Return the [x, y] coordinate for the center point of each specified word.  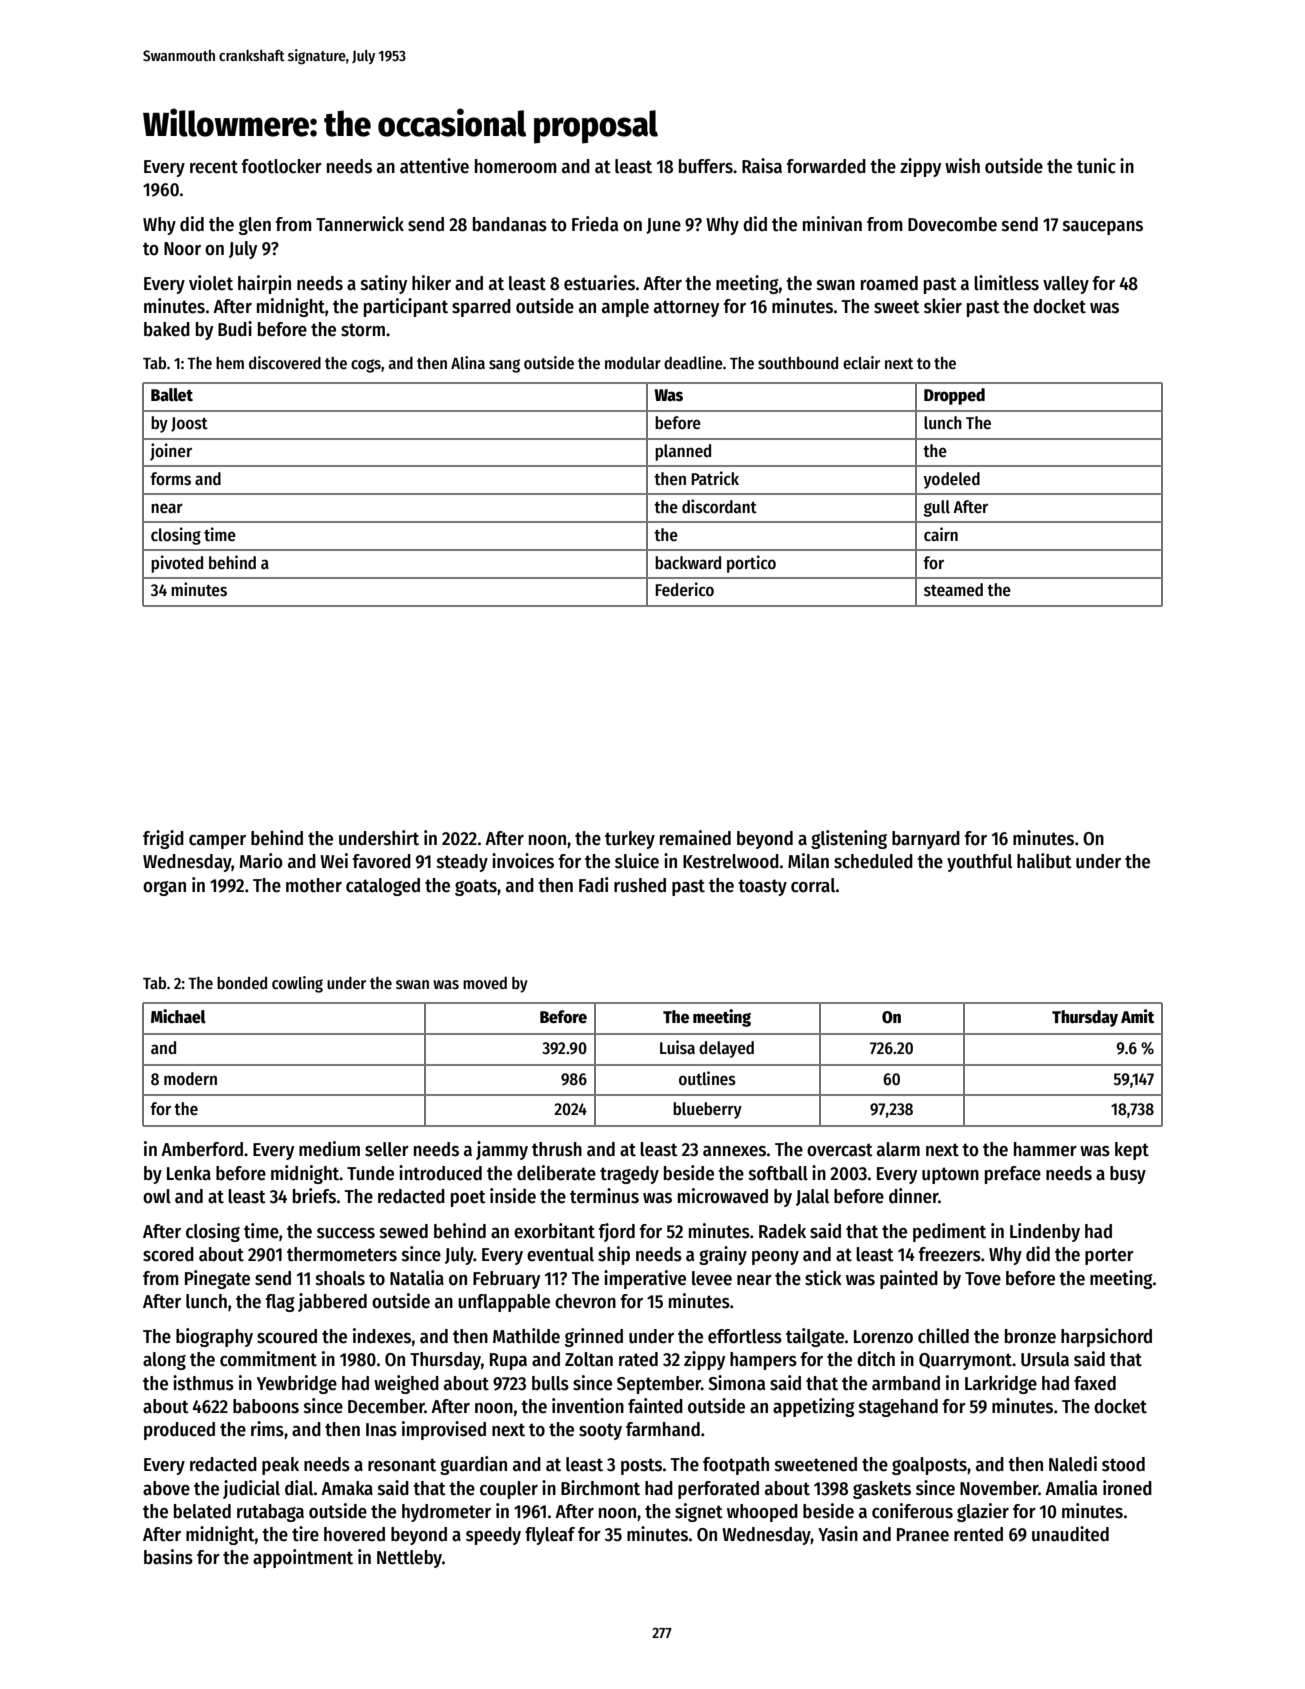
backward [688, 563]
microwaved [723, 1196]
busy [1128, 1175]
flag [279, 1303]
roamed [889, 283]
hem [230, 363]
